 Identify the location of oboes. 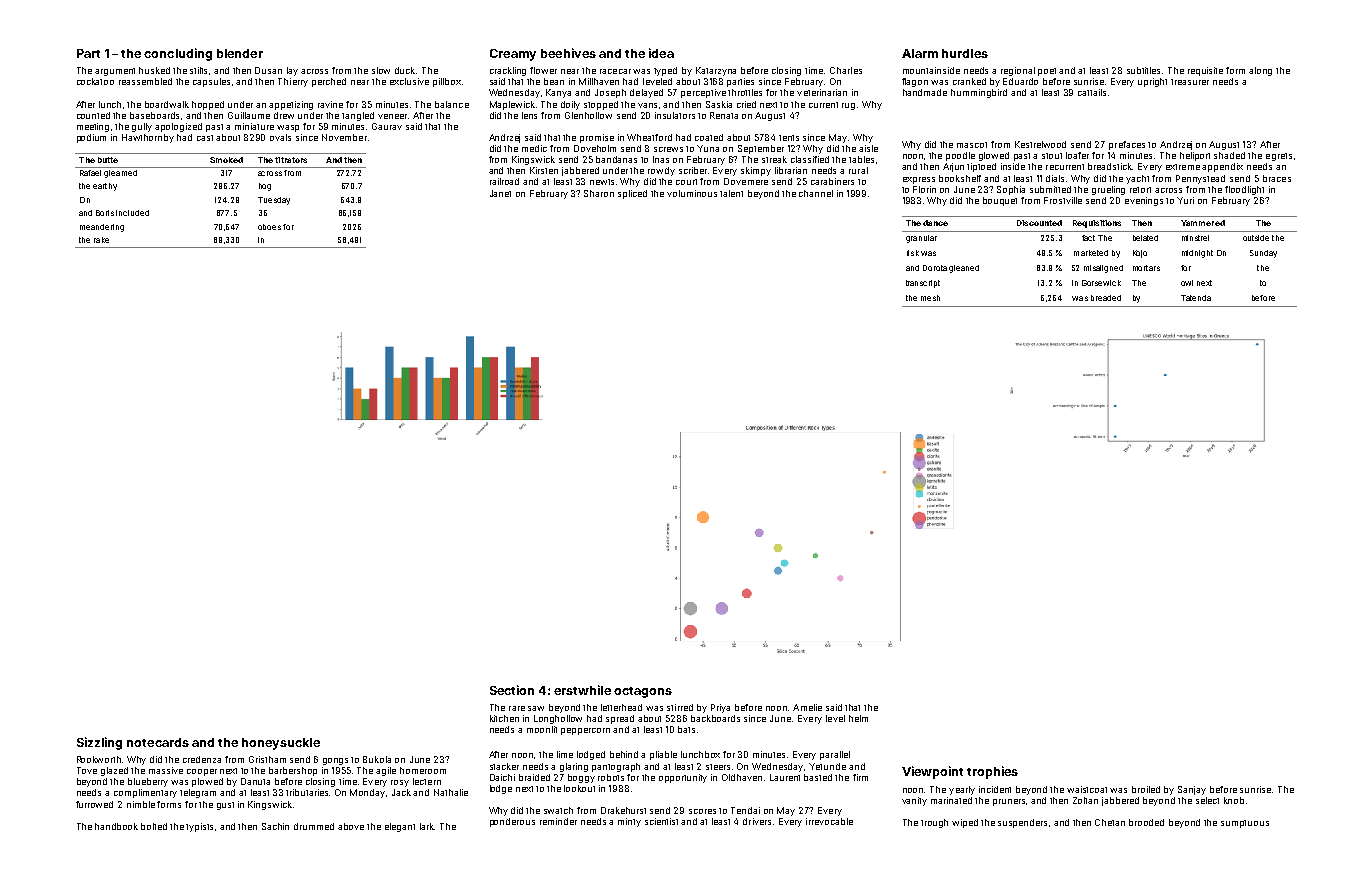
(269, 227).
